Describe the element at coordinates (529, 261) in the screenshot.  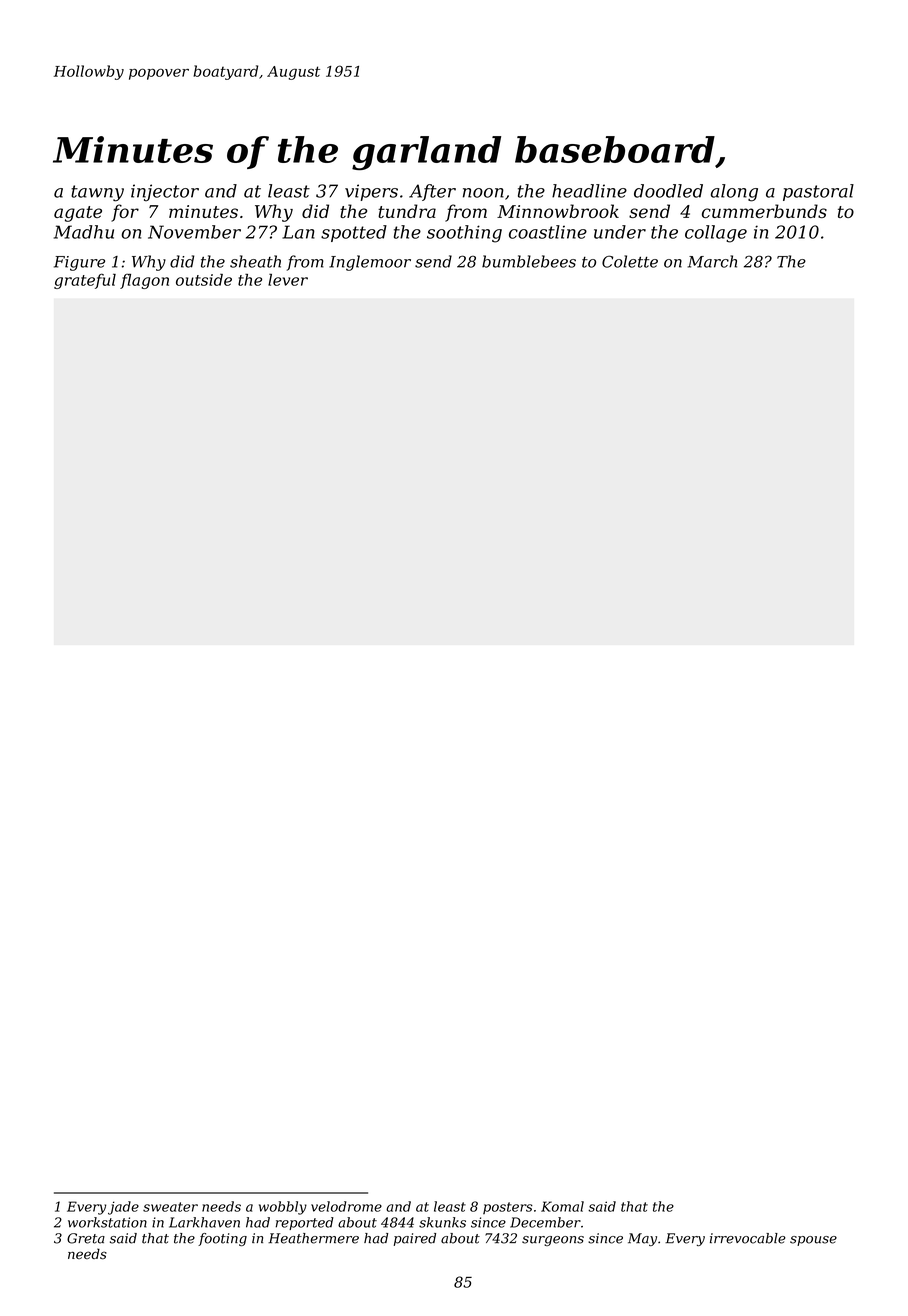
I see `bumblebees` at that location.
